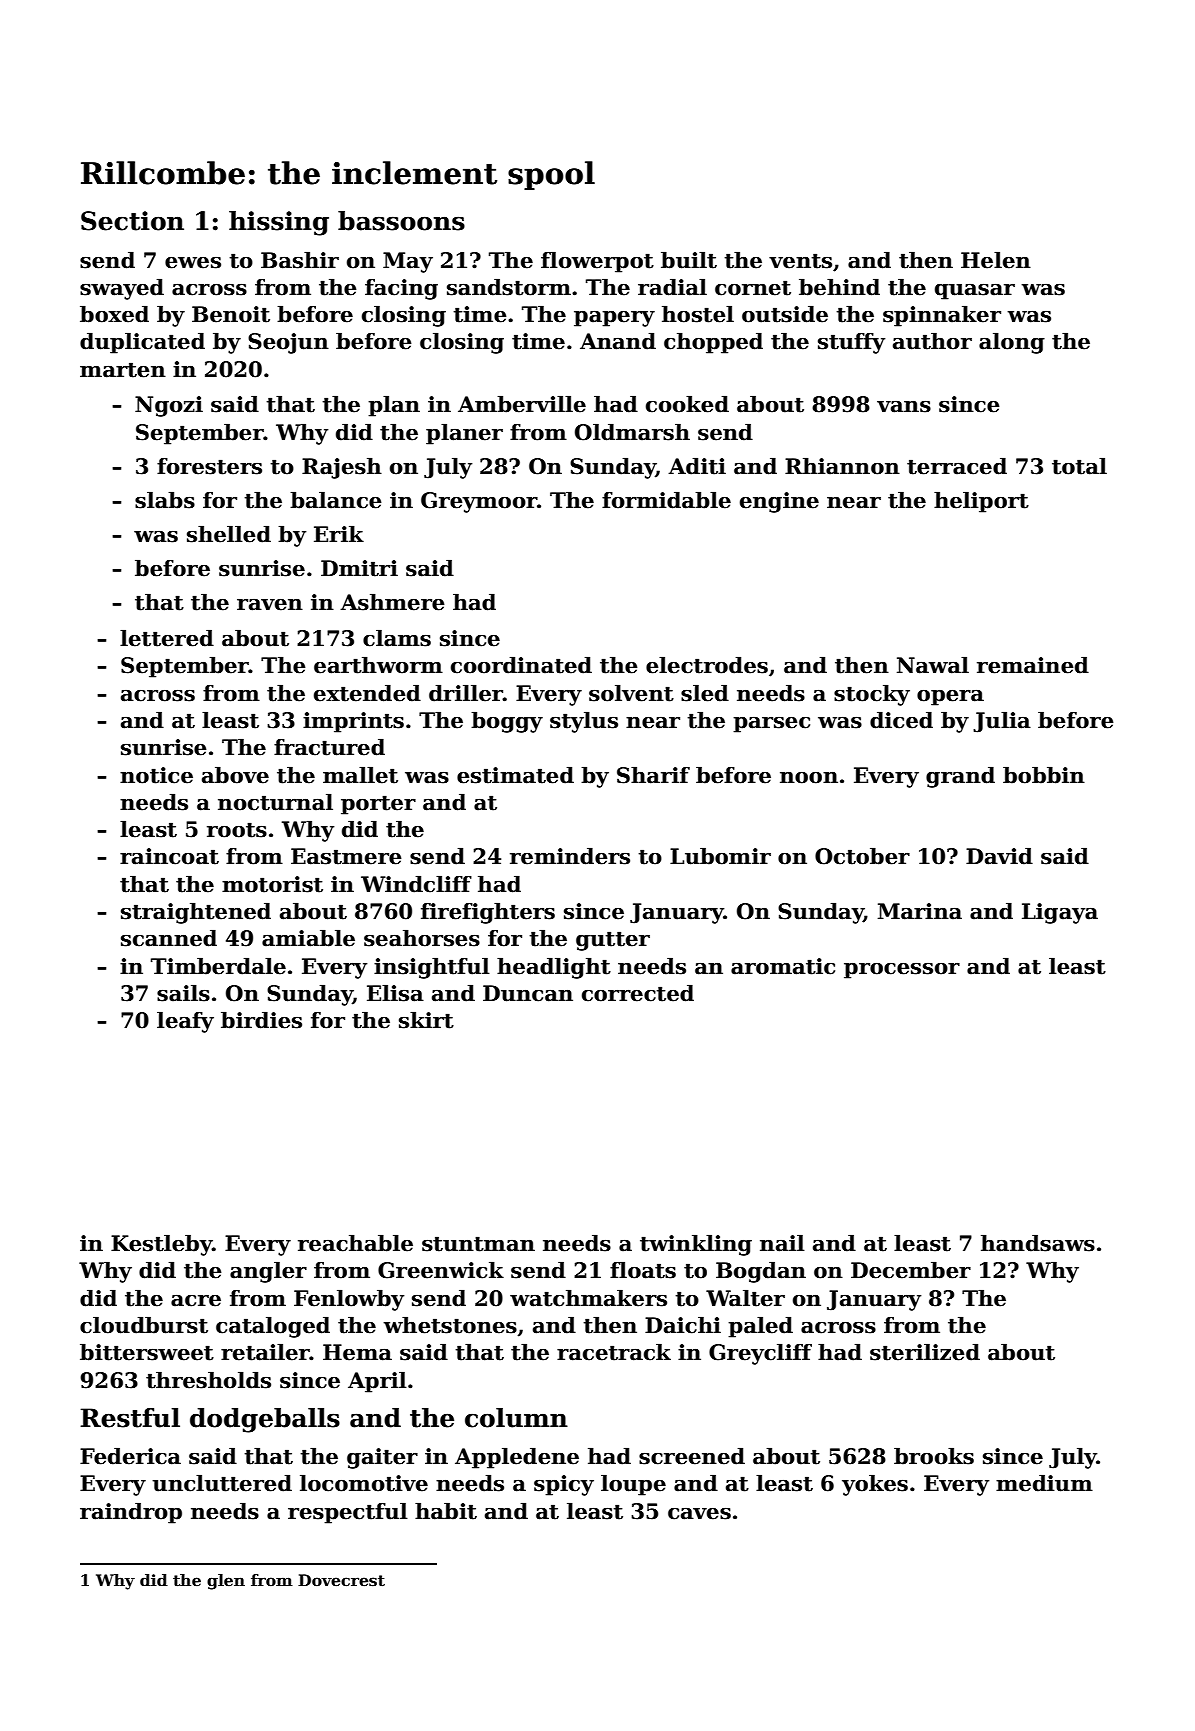 Image resolution: width=1195 pixels, height=1731 pixels. What do you see at coordinates (1033, 665) in the screenshot?
I see `remained` at bounding box center [1033, 665].
